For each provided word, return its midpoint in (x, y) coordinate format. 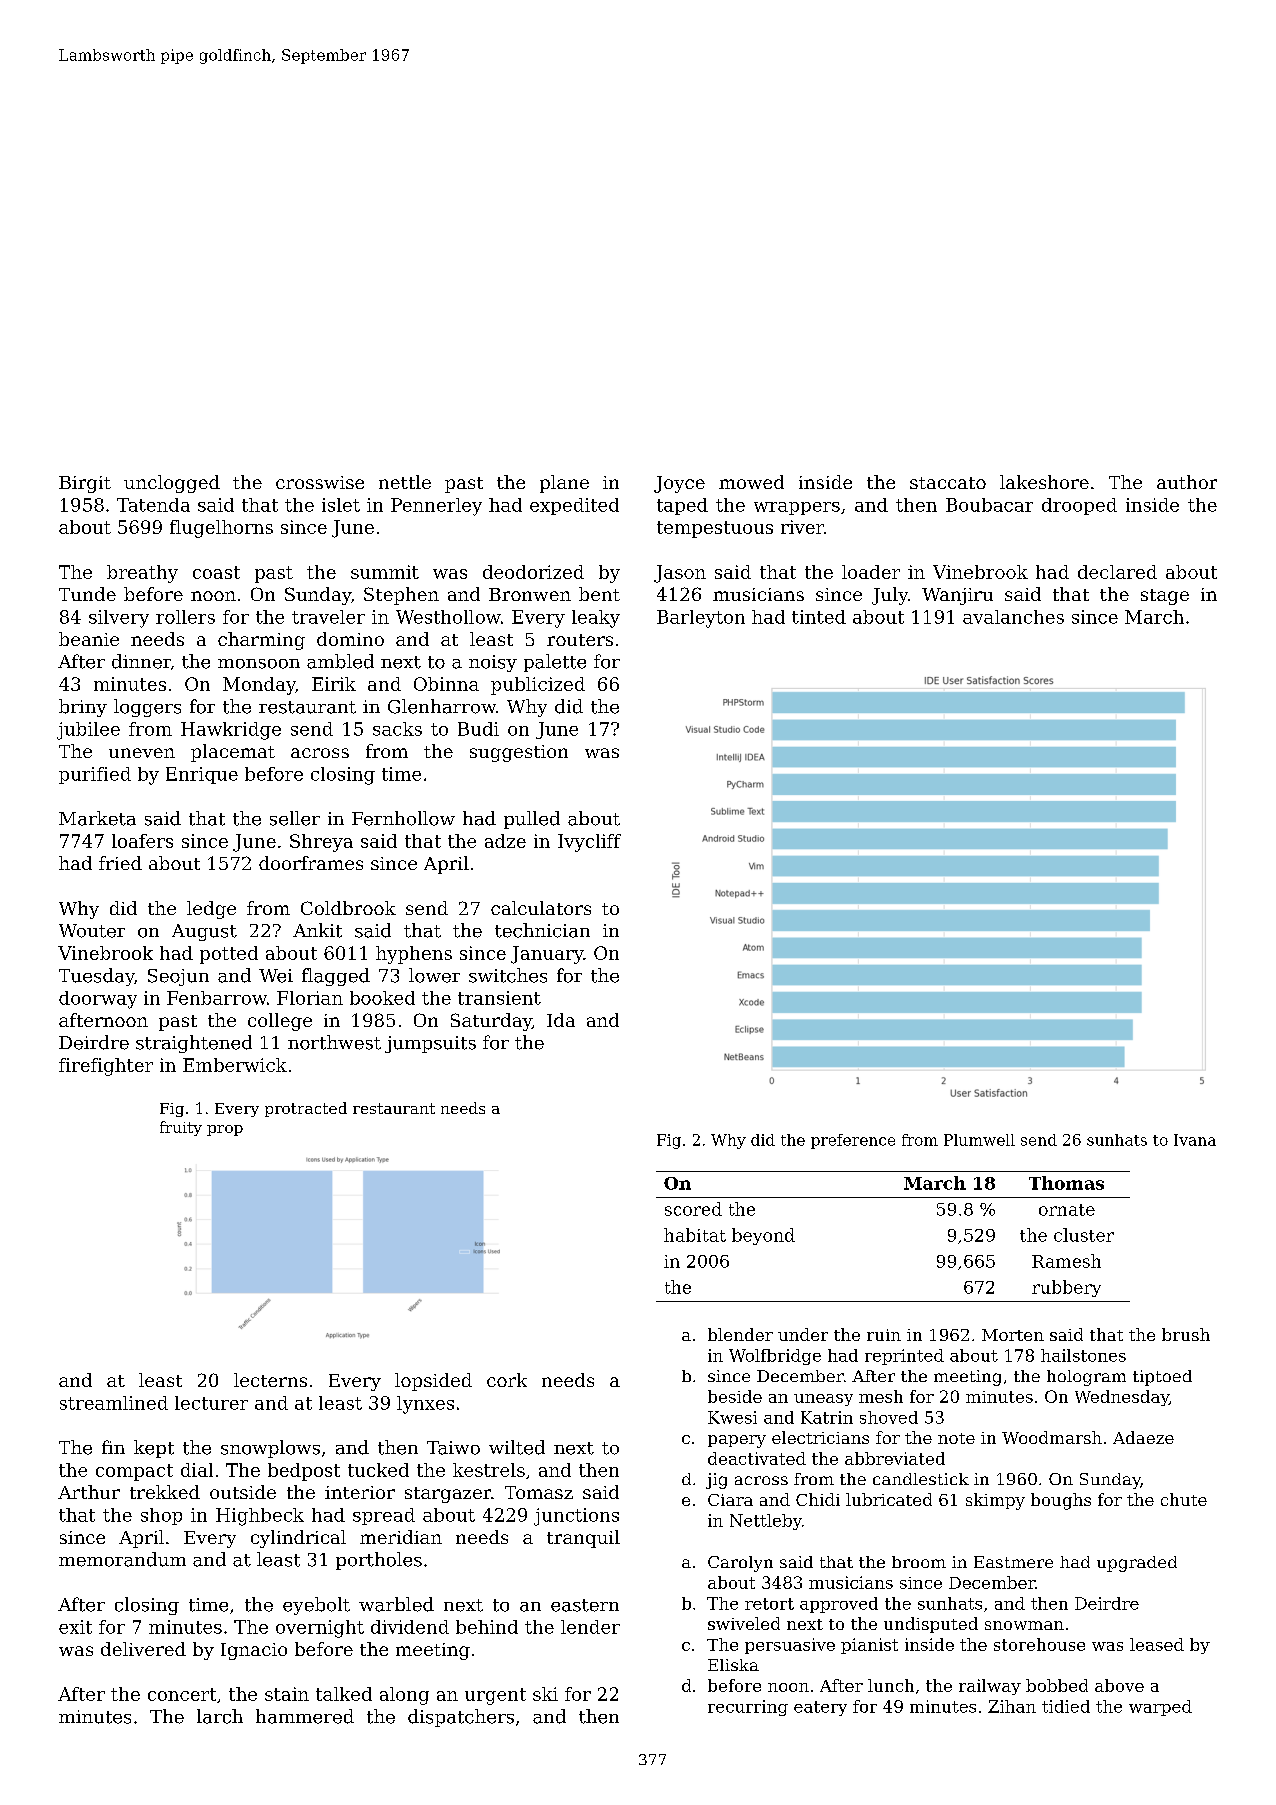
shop (161, 1516)
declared (1117, 572)
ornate (1067, 1210)
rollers (185, 617)
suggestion (519, 753)
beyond (763, 1236)
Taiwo (453, 1448)
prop (225, 1130)
